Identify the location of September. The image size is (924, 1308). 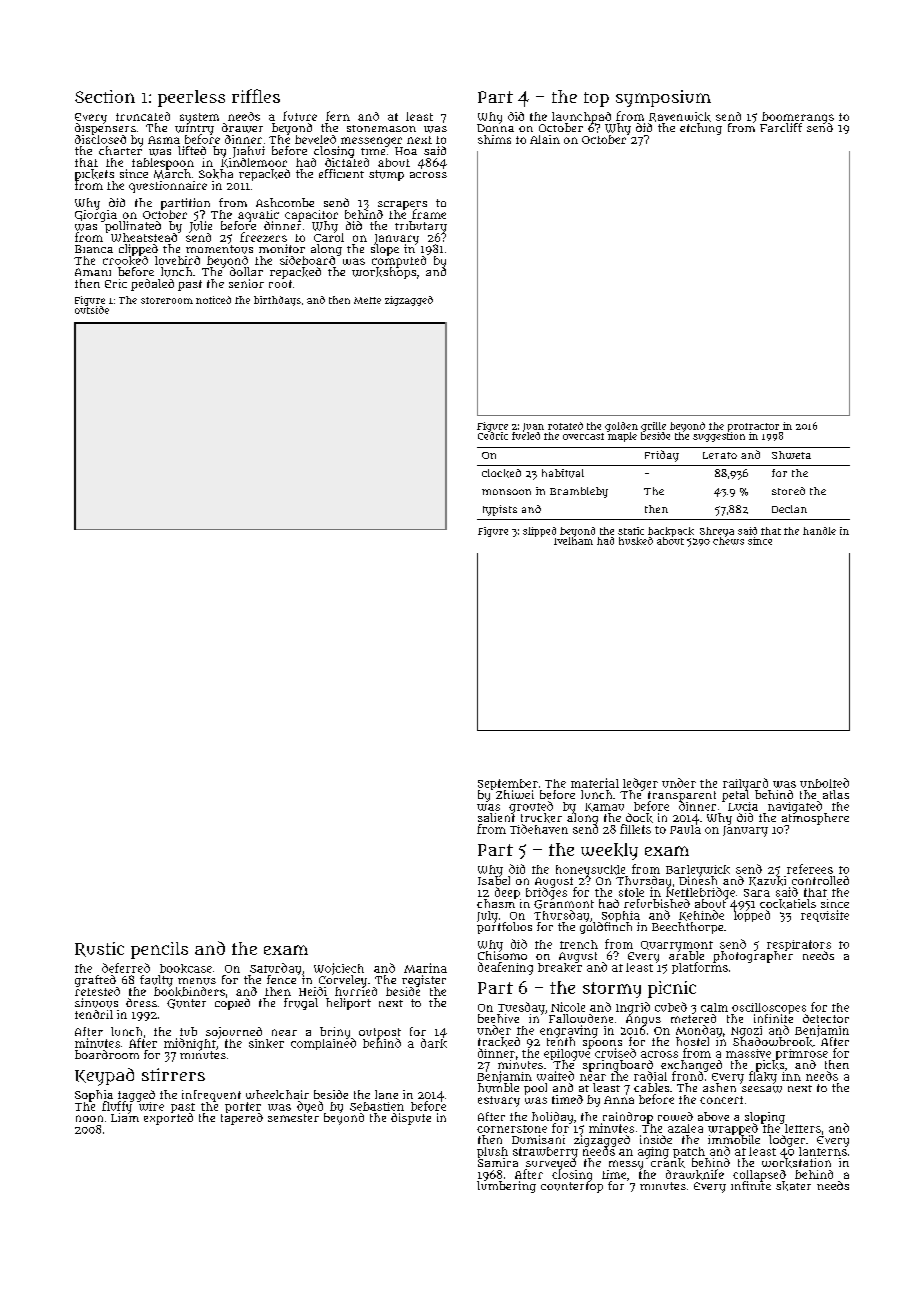
(508, 784).
